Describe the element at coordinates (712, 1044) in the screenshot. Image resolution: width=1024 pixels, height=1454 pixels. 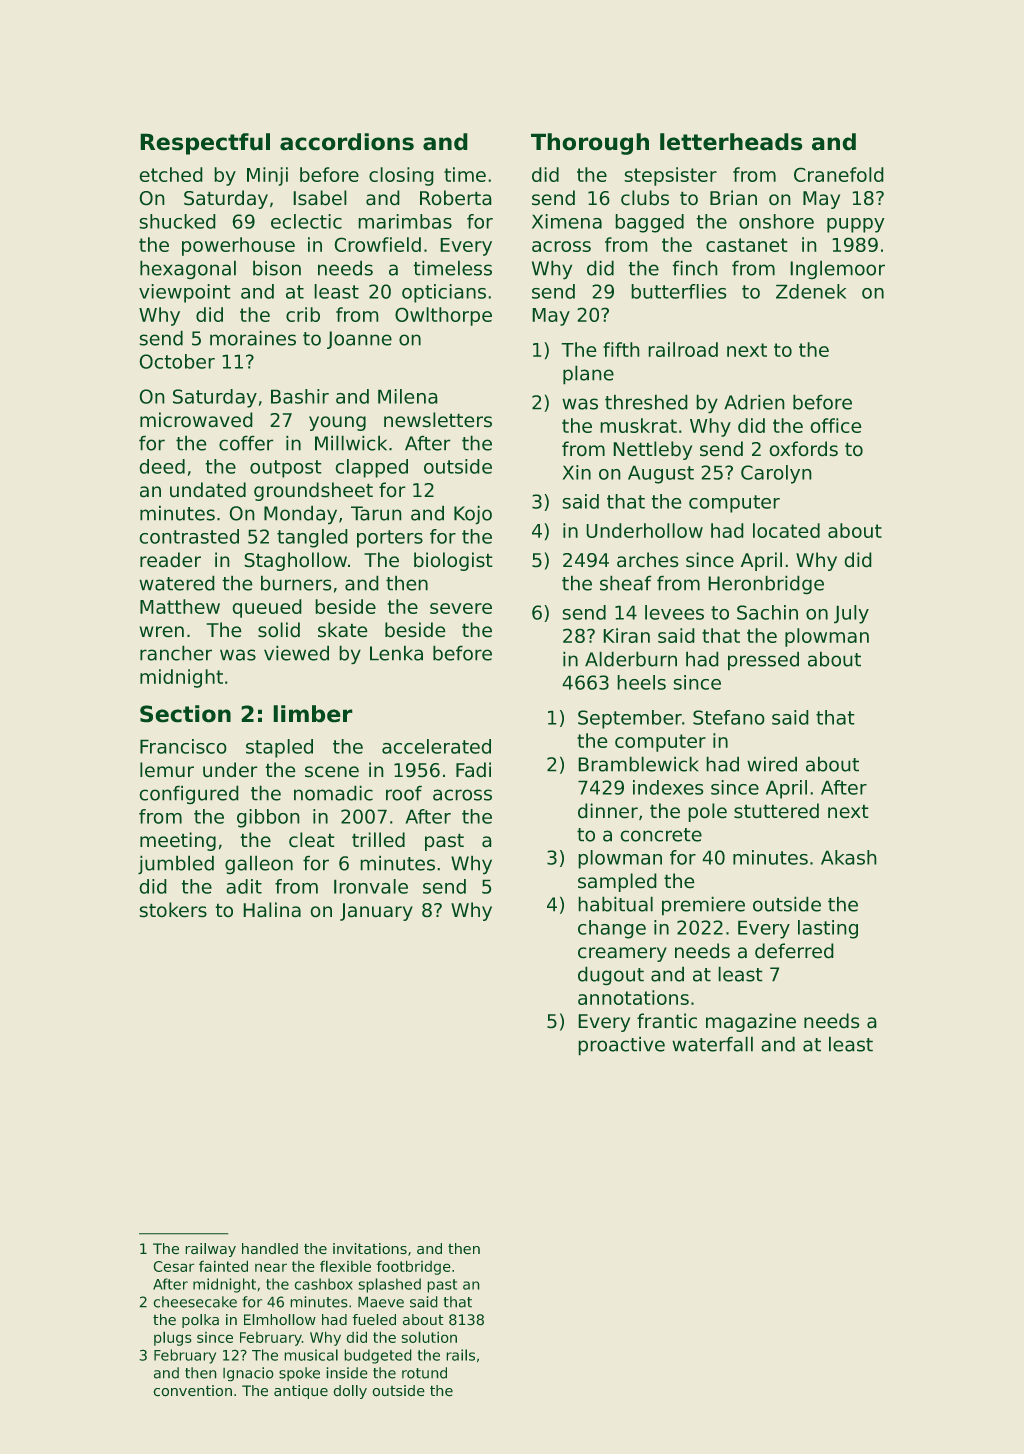
I see `waterfall` at that location.
